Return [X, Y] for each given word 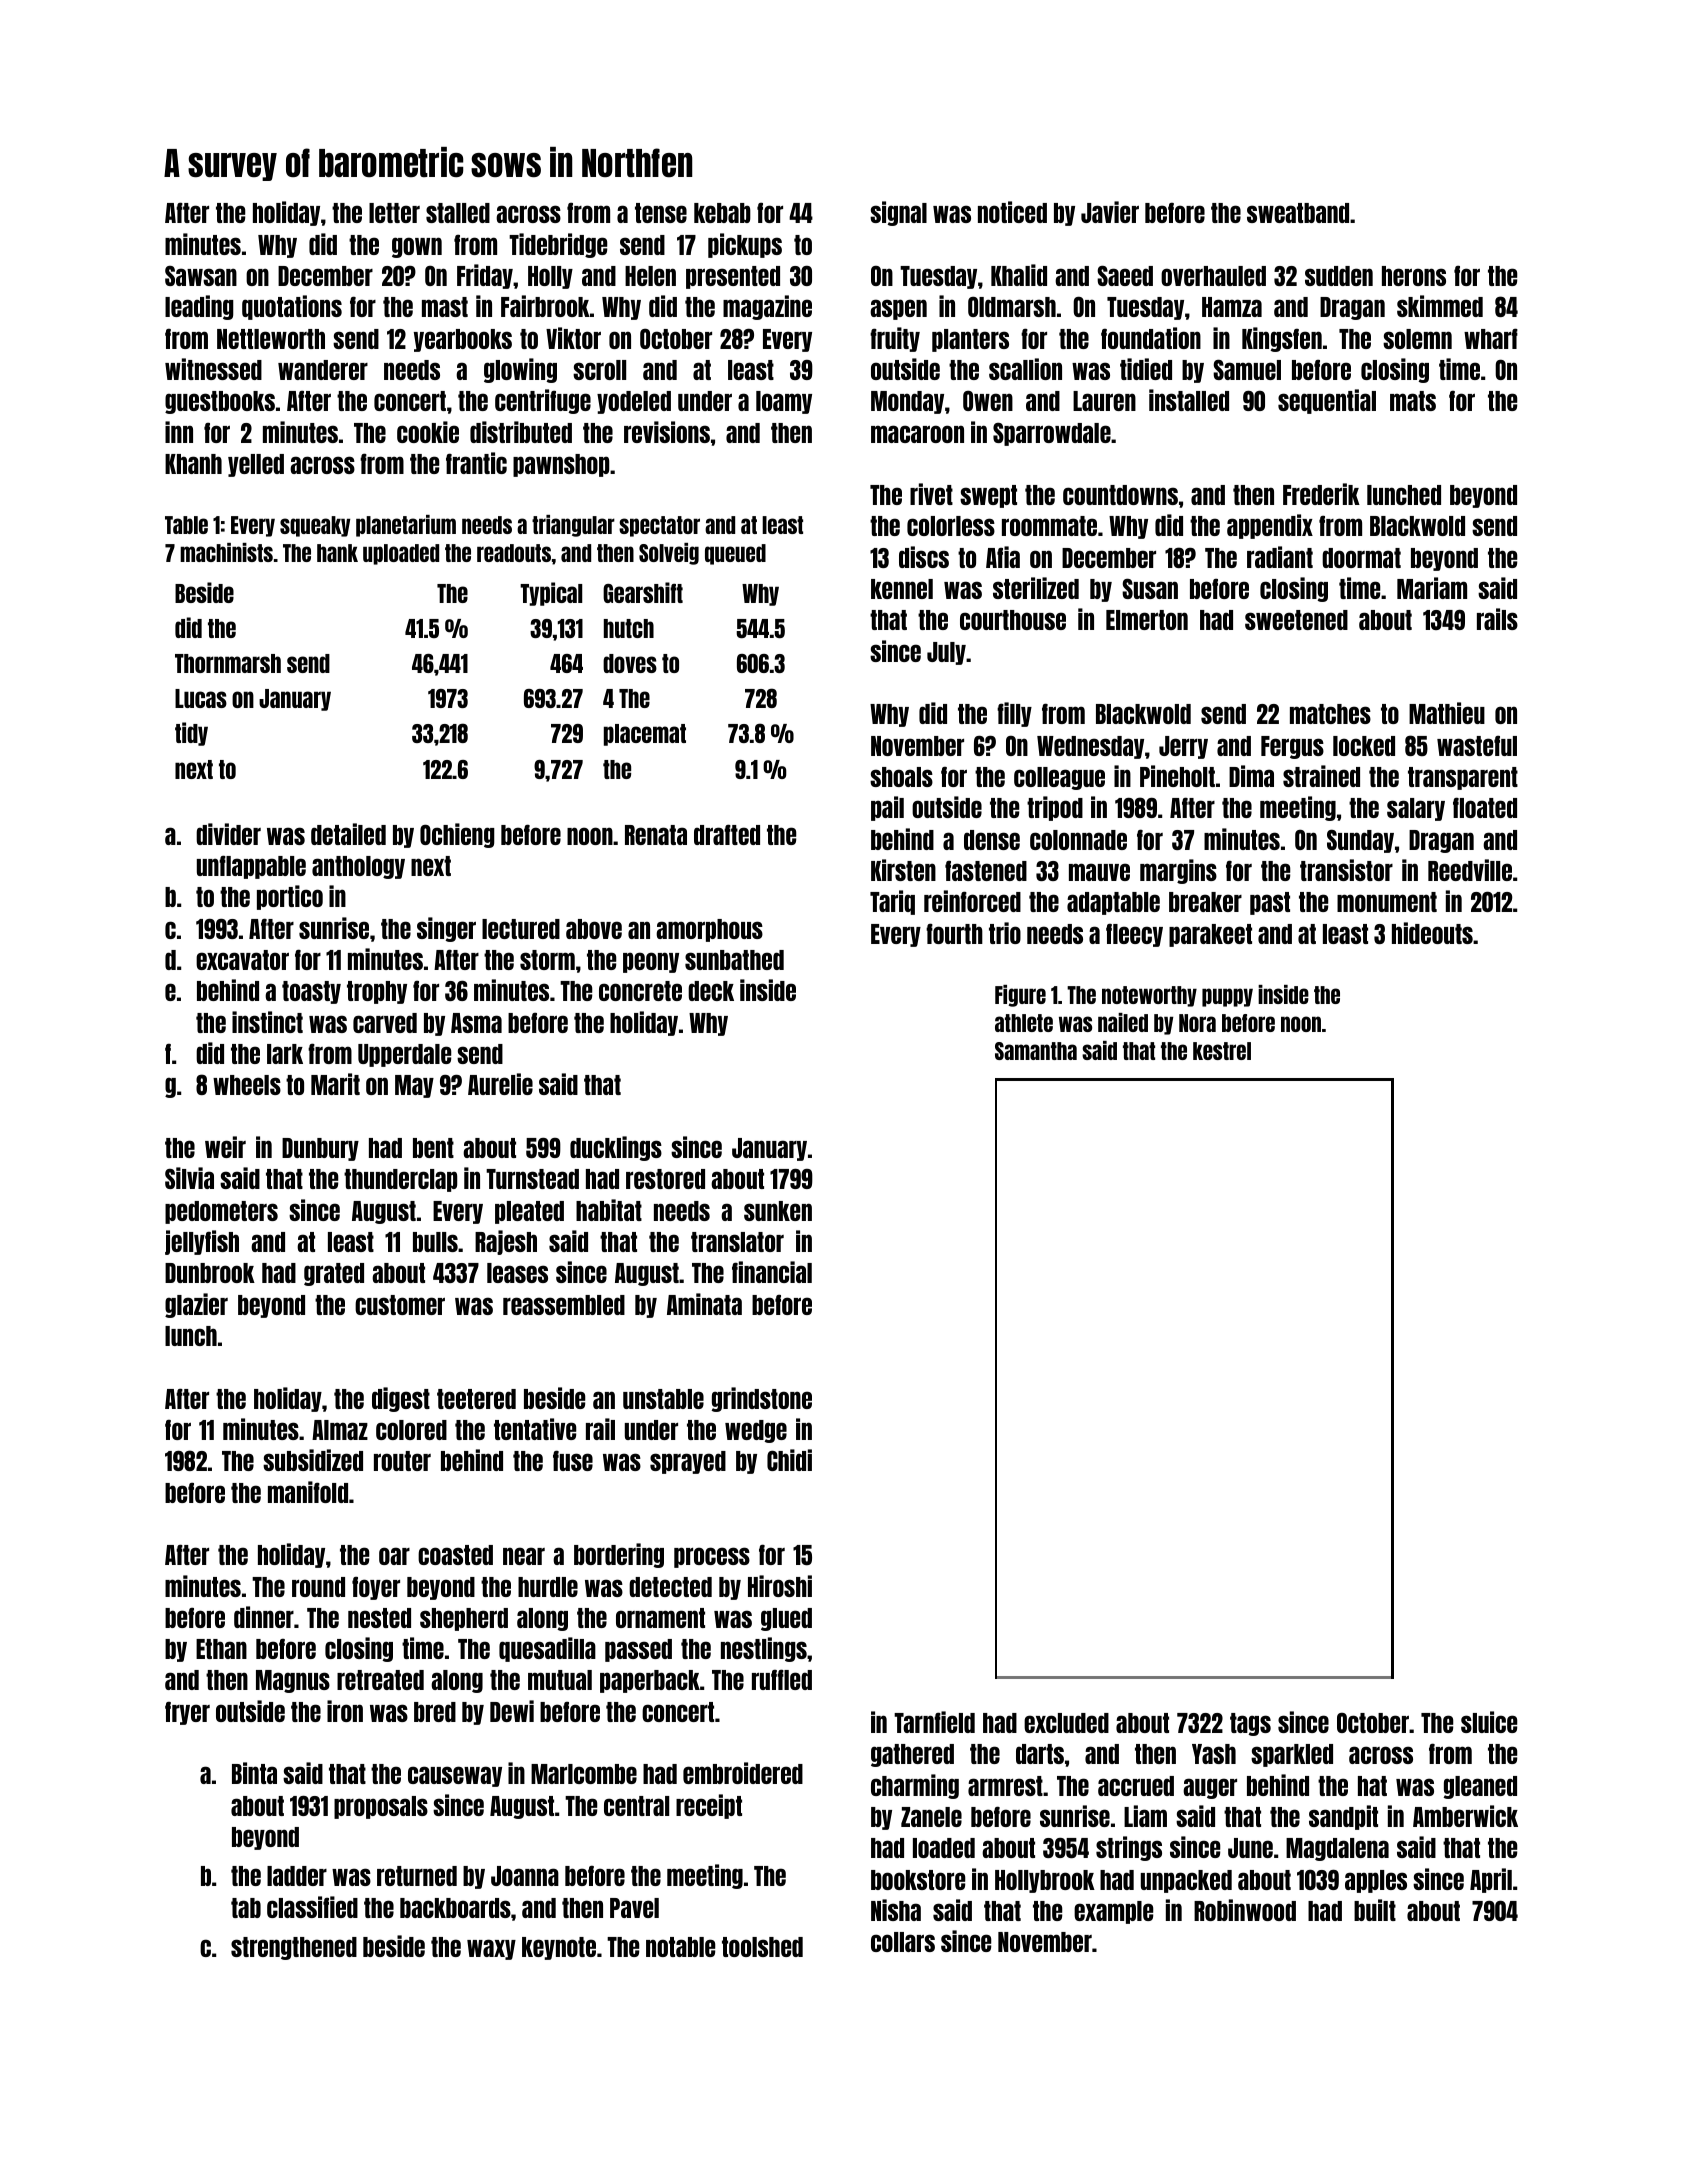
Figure [1020, 996]
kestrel [1222, 1051]
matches [1330, 714]
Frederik [1321, 494]
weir [225, 1147]
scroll [599, 370]
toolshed [762, 1947]
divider [228, 834]
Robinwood [1245, 1910]
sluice [1489, 1722]
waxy [491, 1949]
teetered [476, 1399]
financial [772, 1272]
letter [394, 213]
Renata [656, 835]
